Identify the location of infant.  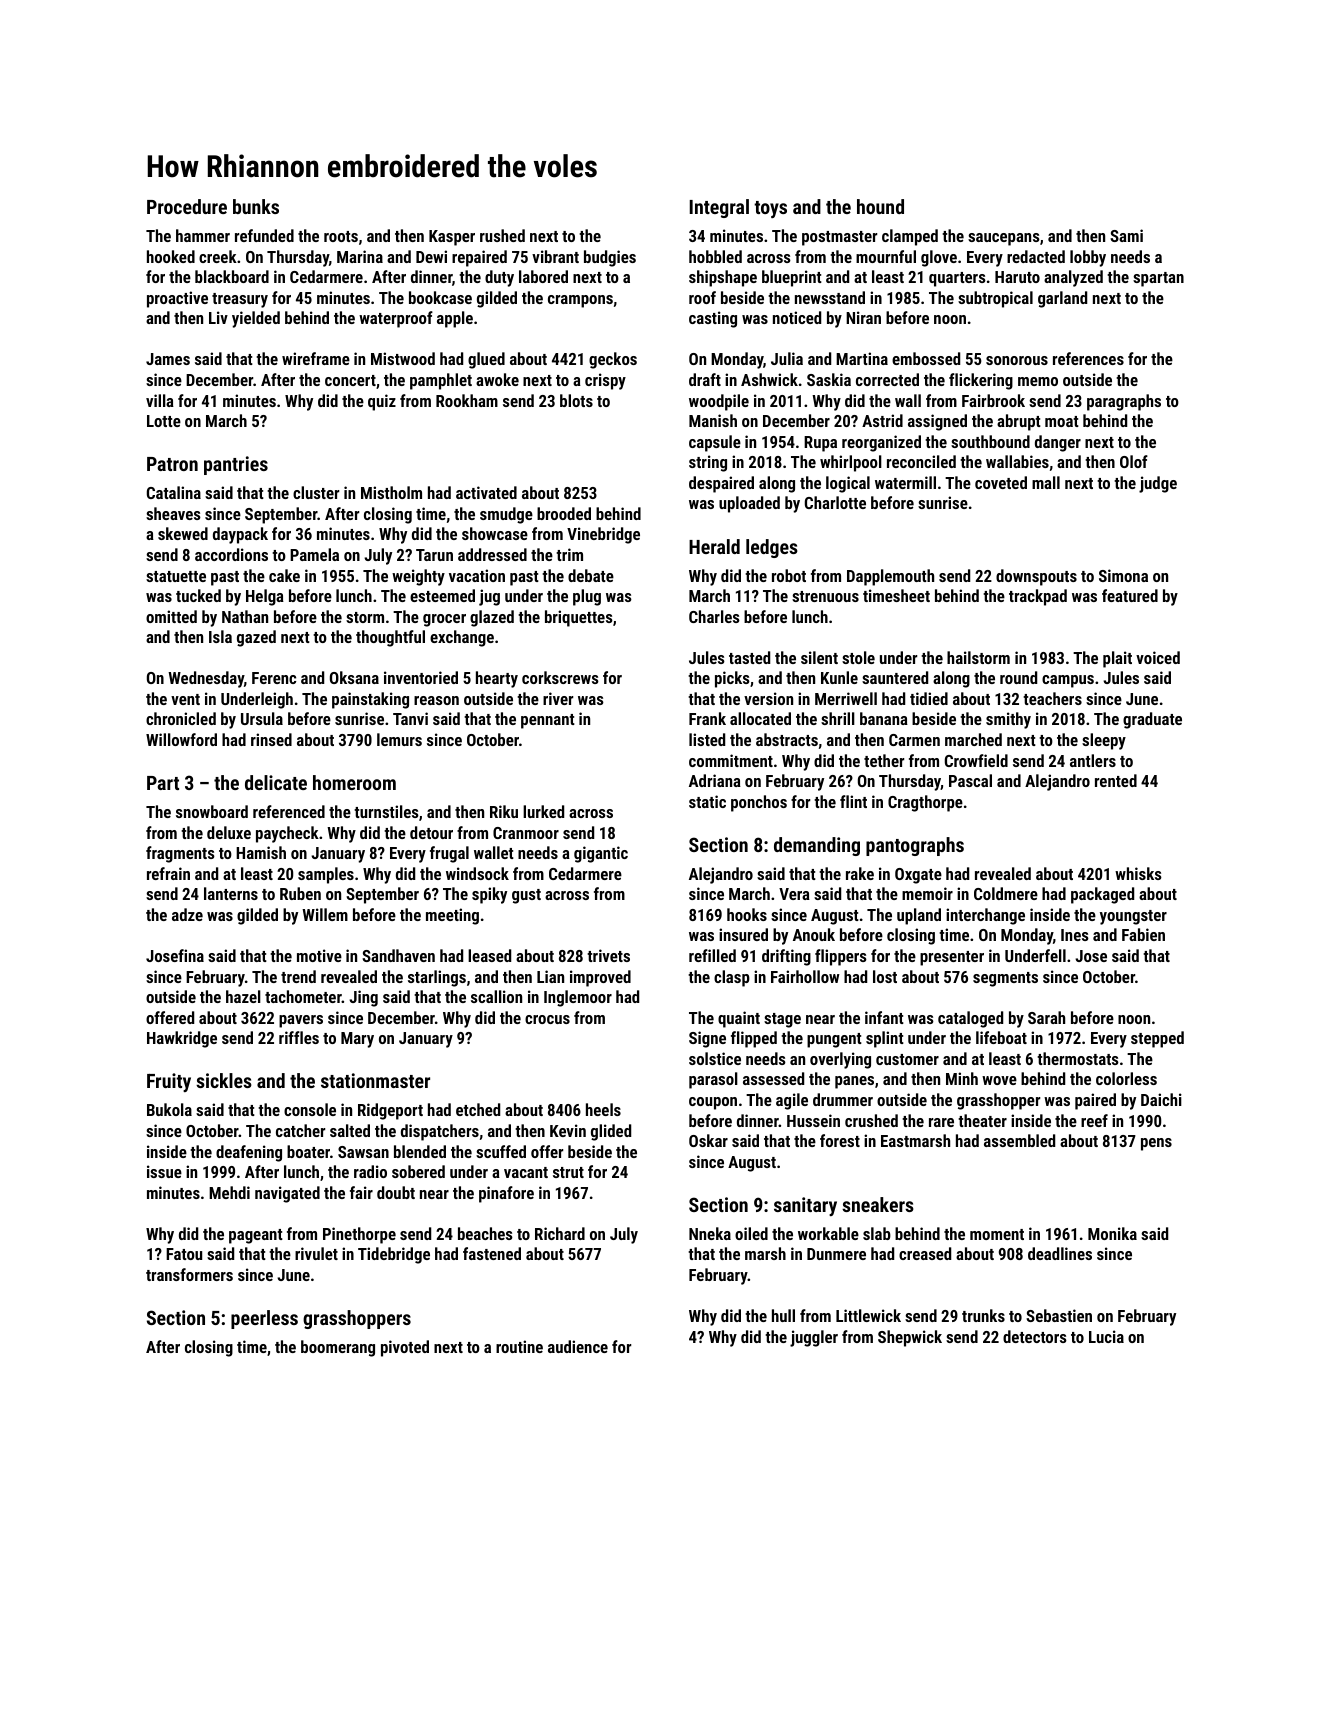
(884, 1017).
